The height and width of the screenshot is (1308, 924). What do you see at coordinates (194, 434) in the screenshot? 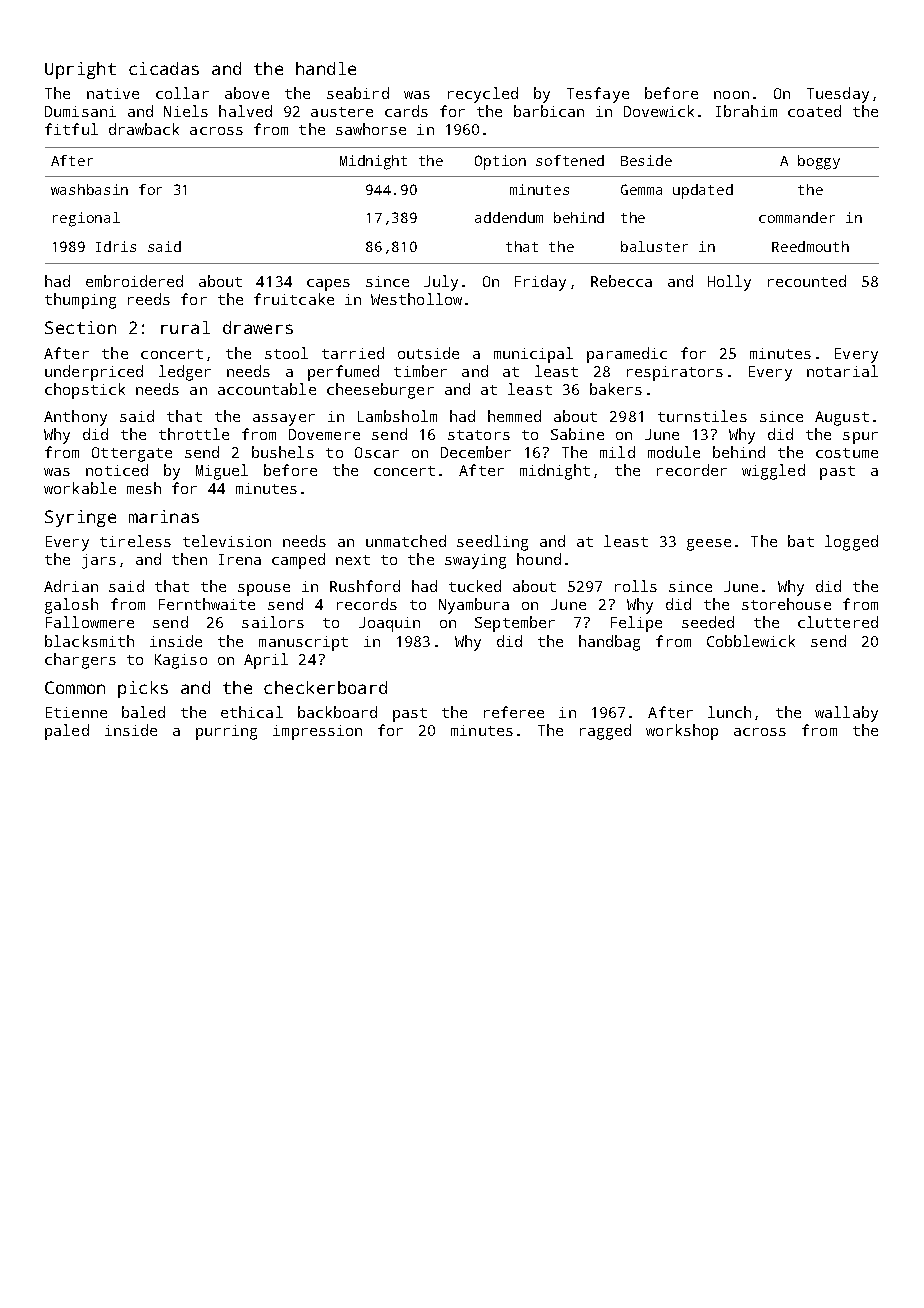
I see `throttle` at bounding box center [194, 434].
